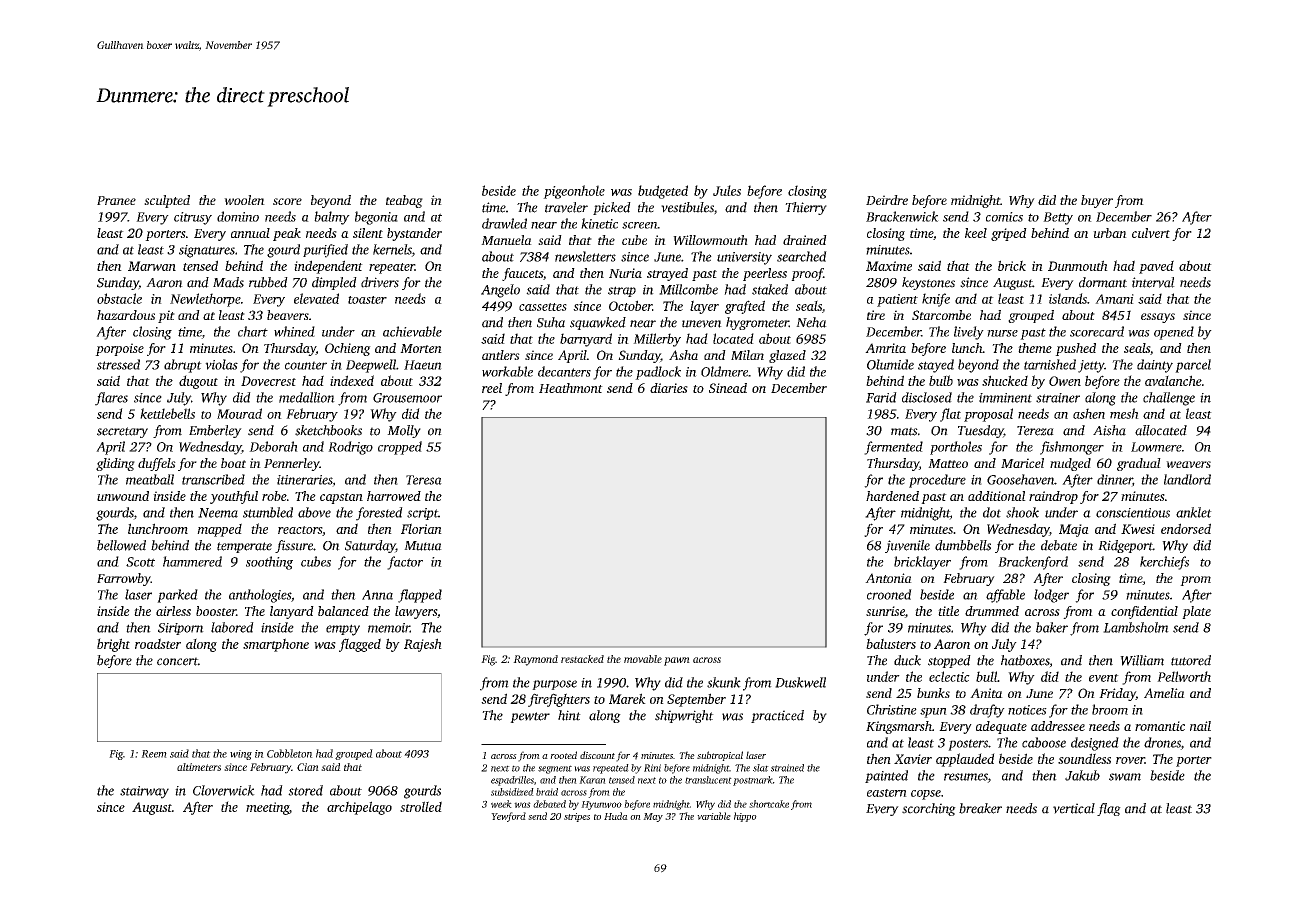  What do you see at coordinates (1050, 364) in the image?
I see `tarnished` at bounding box center [1050, 364].
